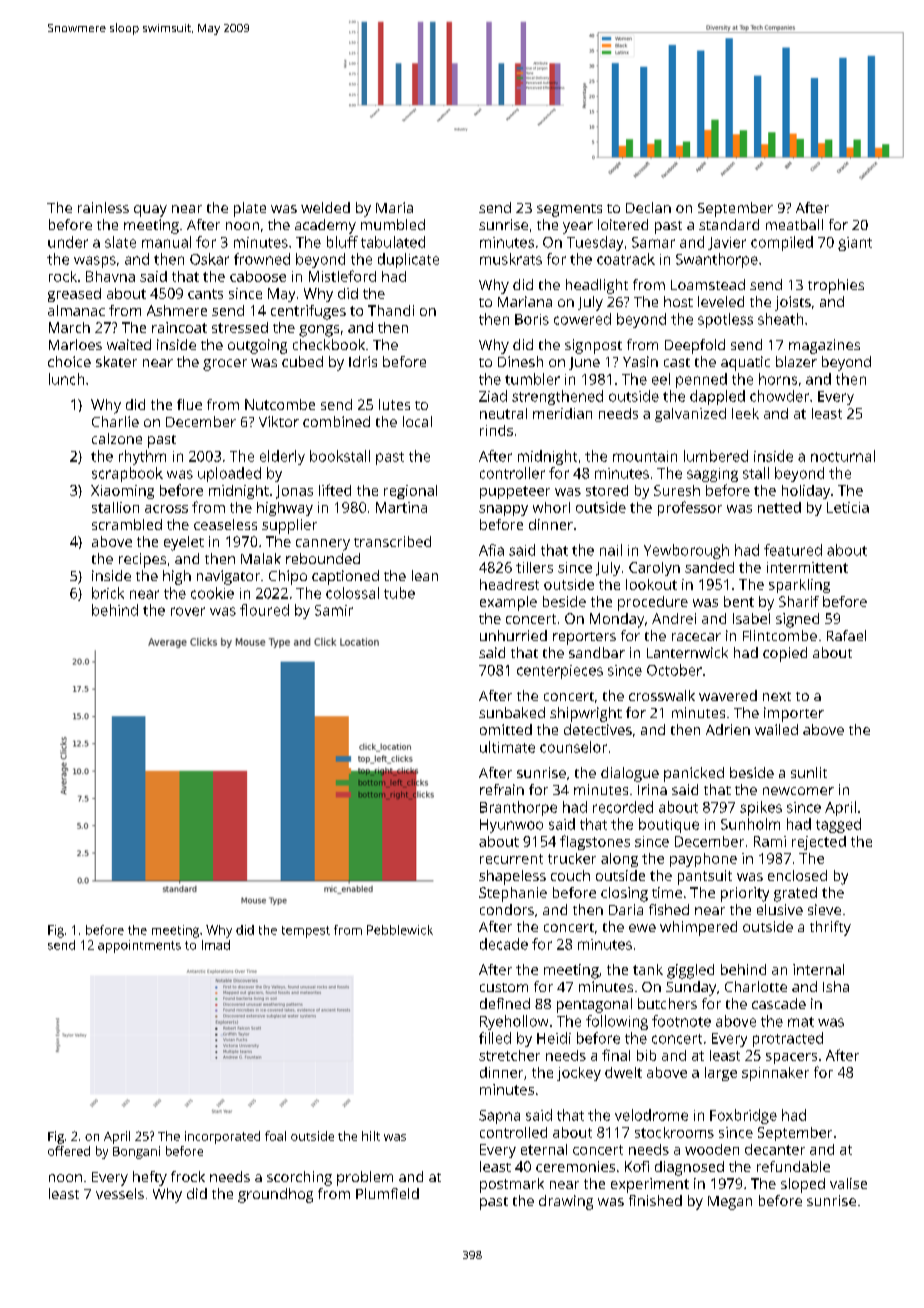 This screenshot has width=924, height=1308. I want to click on plate, so click(250, 209).
